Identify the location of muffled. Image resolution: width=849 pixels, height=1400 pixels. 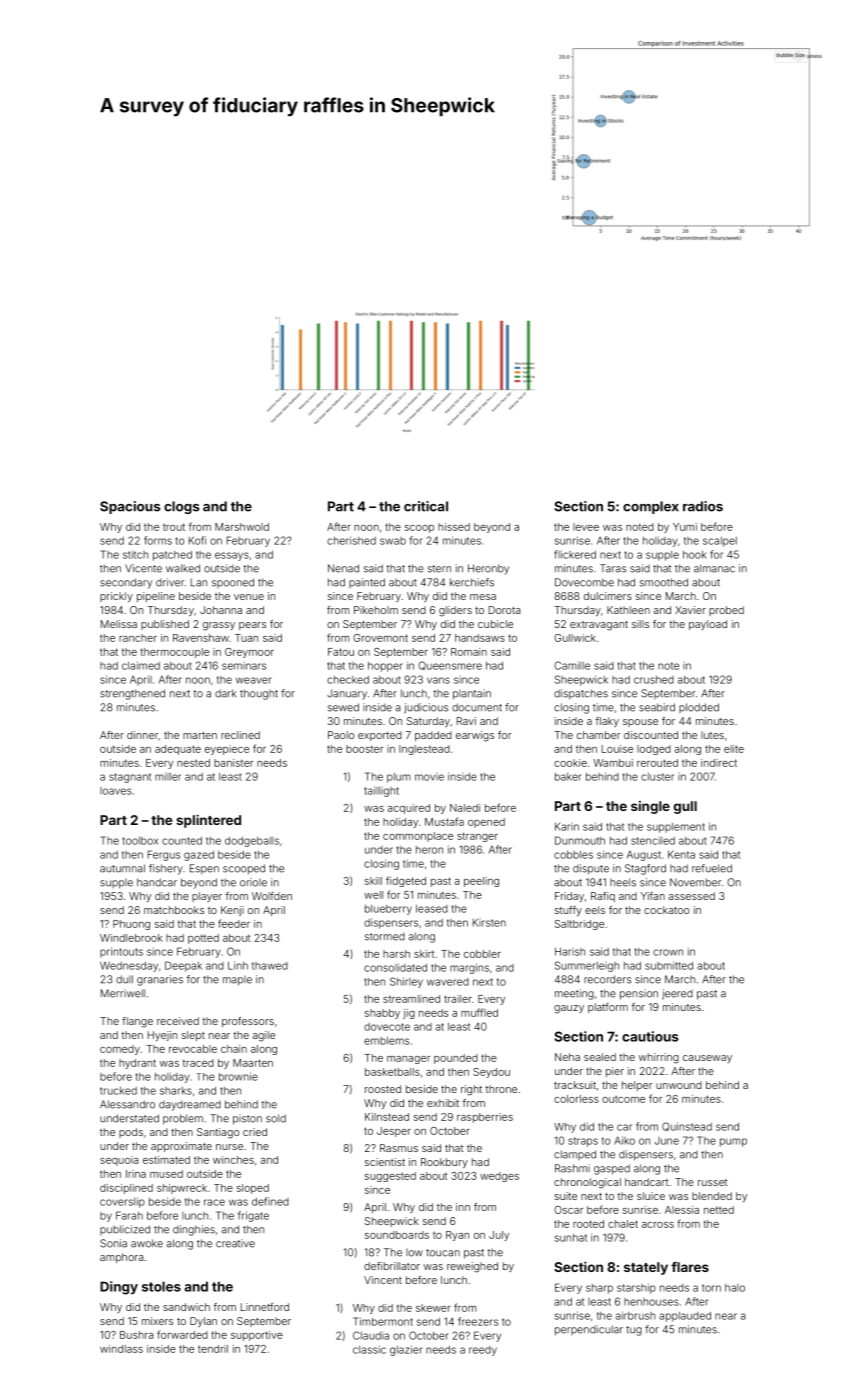
(479, 1012).
